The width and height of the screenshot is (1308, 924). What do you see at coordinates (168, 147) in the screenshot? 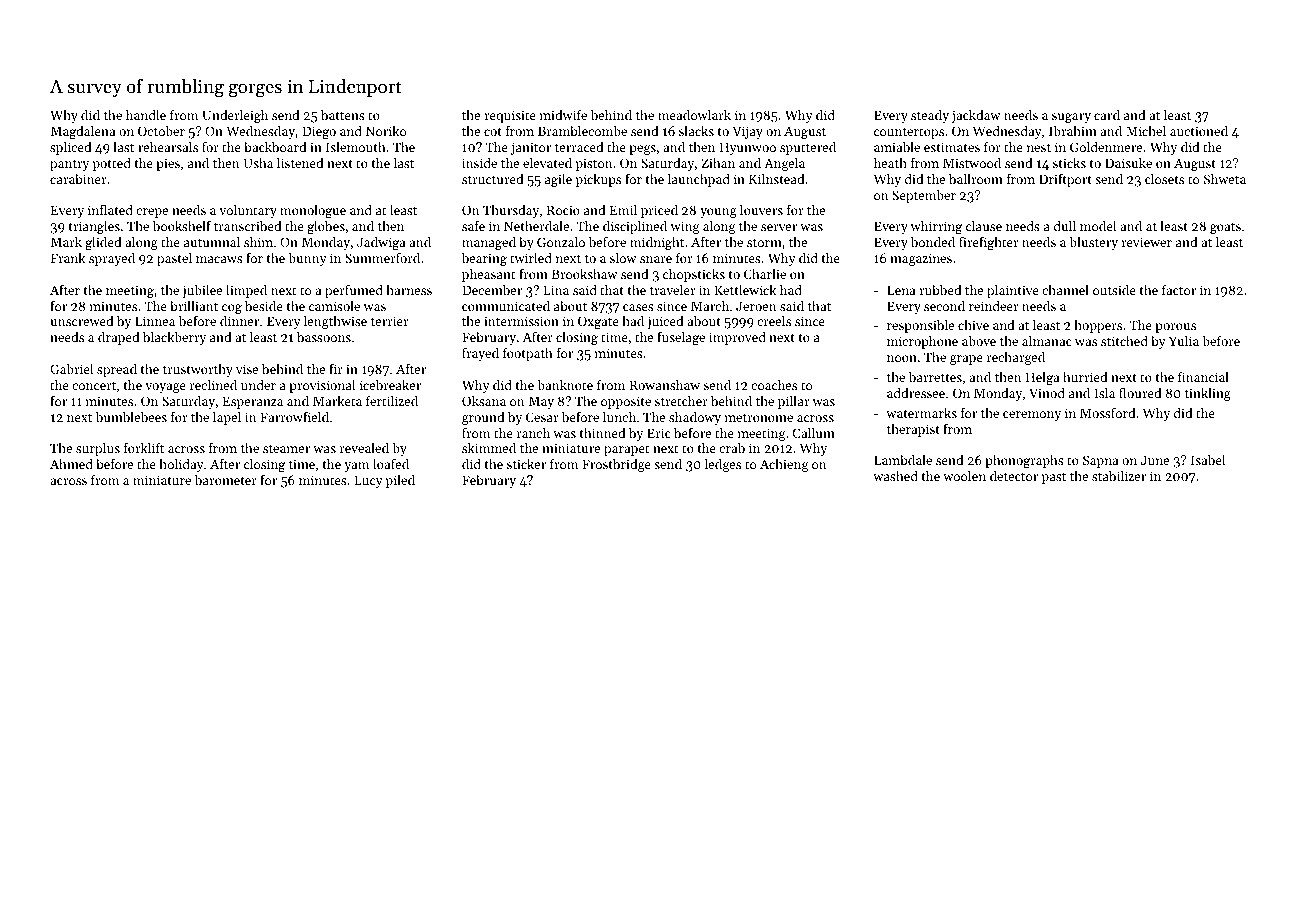
I see `rehearsals` at bounding box center [168, 147].
